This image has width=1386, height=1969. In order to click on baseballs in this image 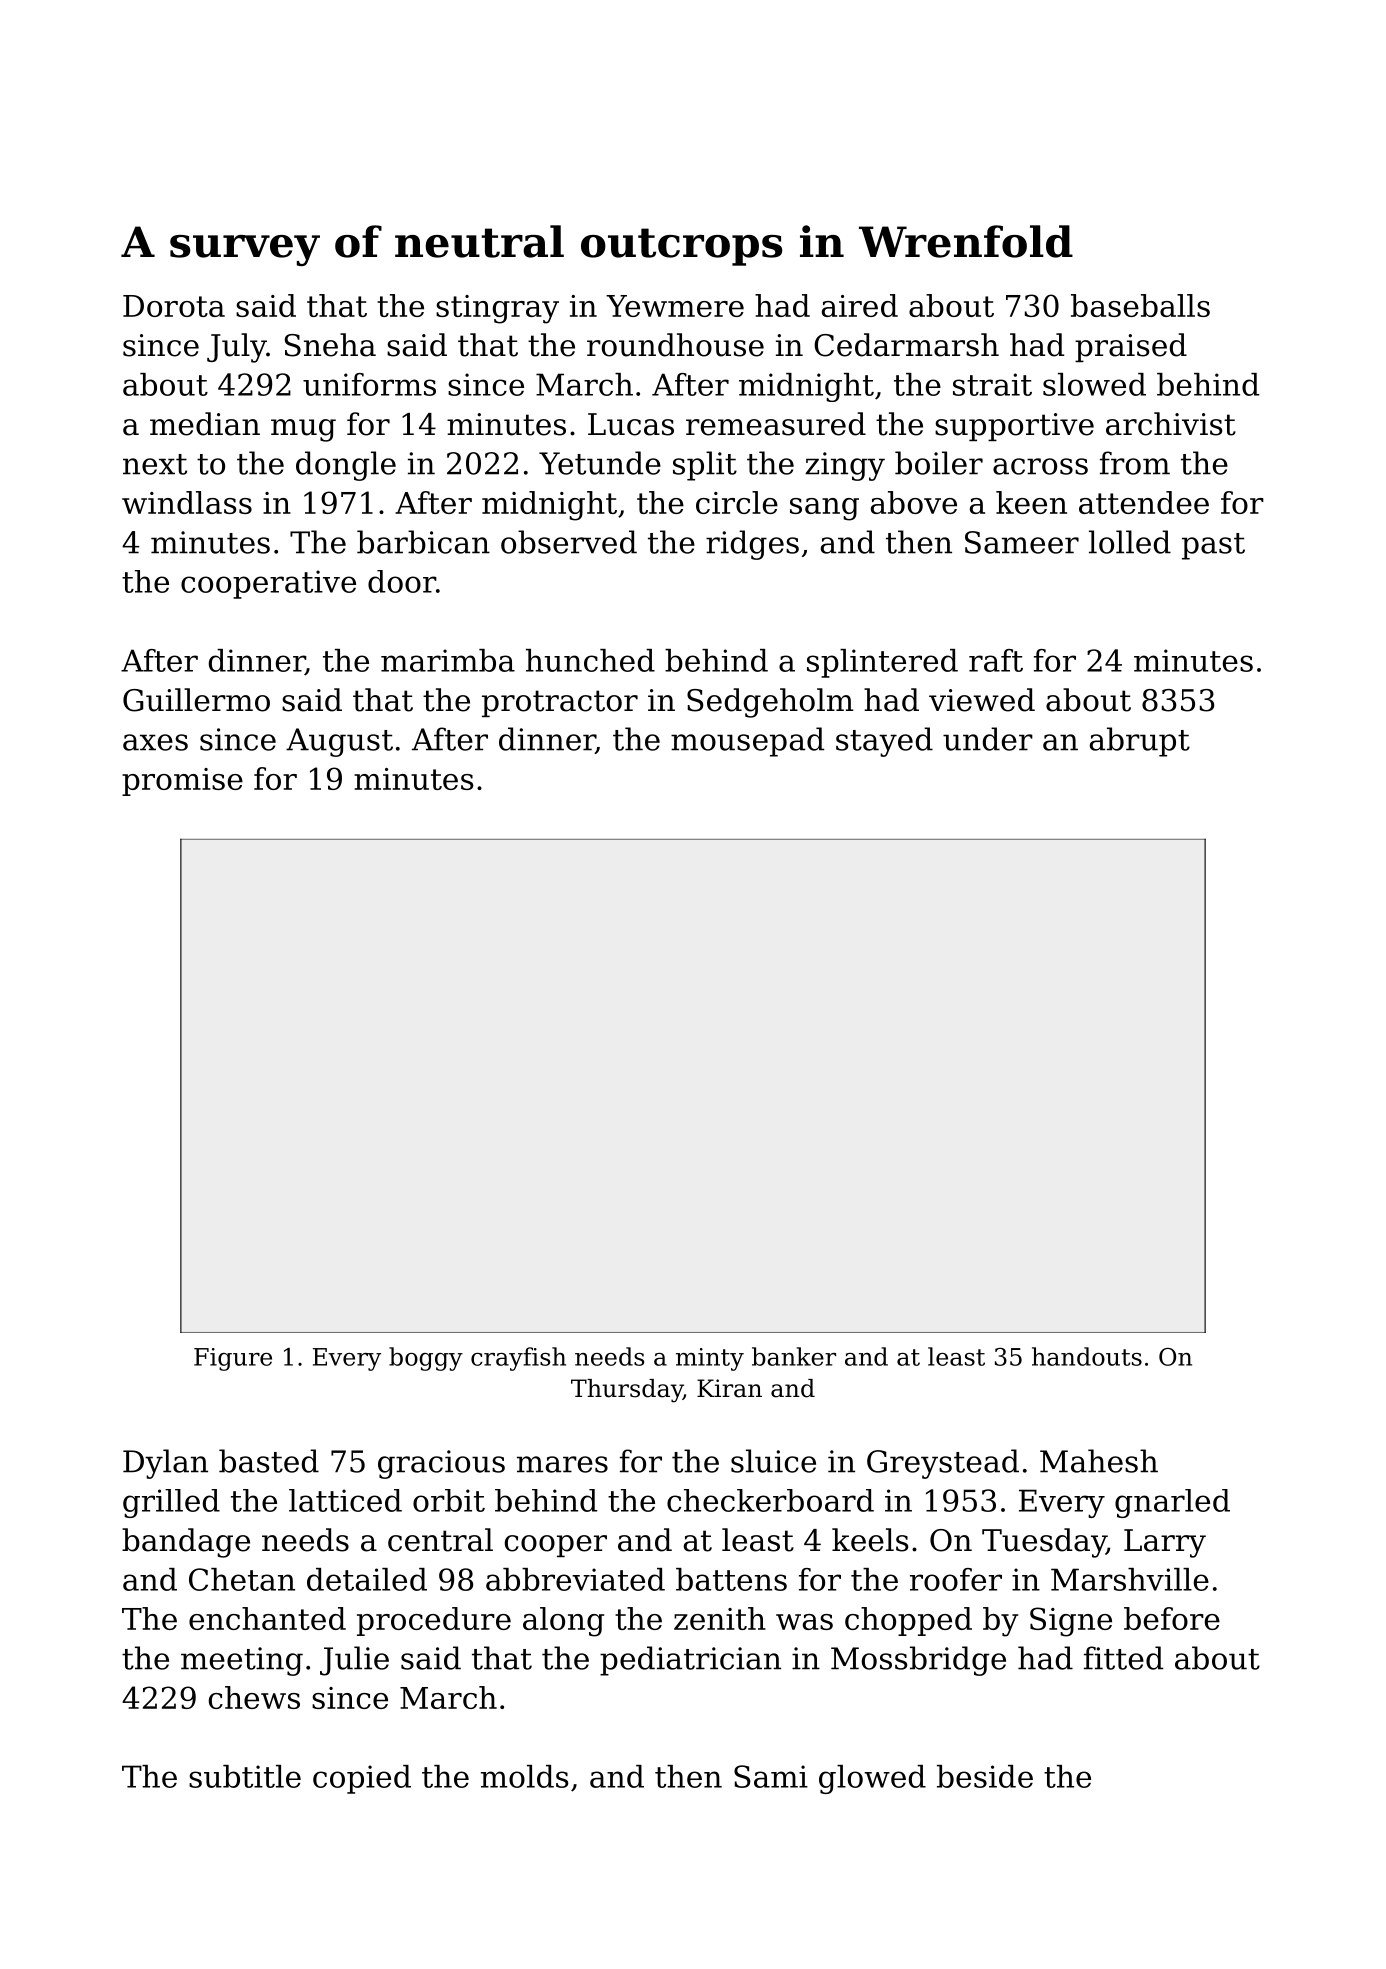, I will do `click(1140, 305)`.
